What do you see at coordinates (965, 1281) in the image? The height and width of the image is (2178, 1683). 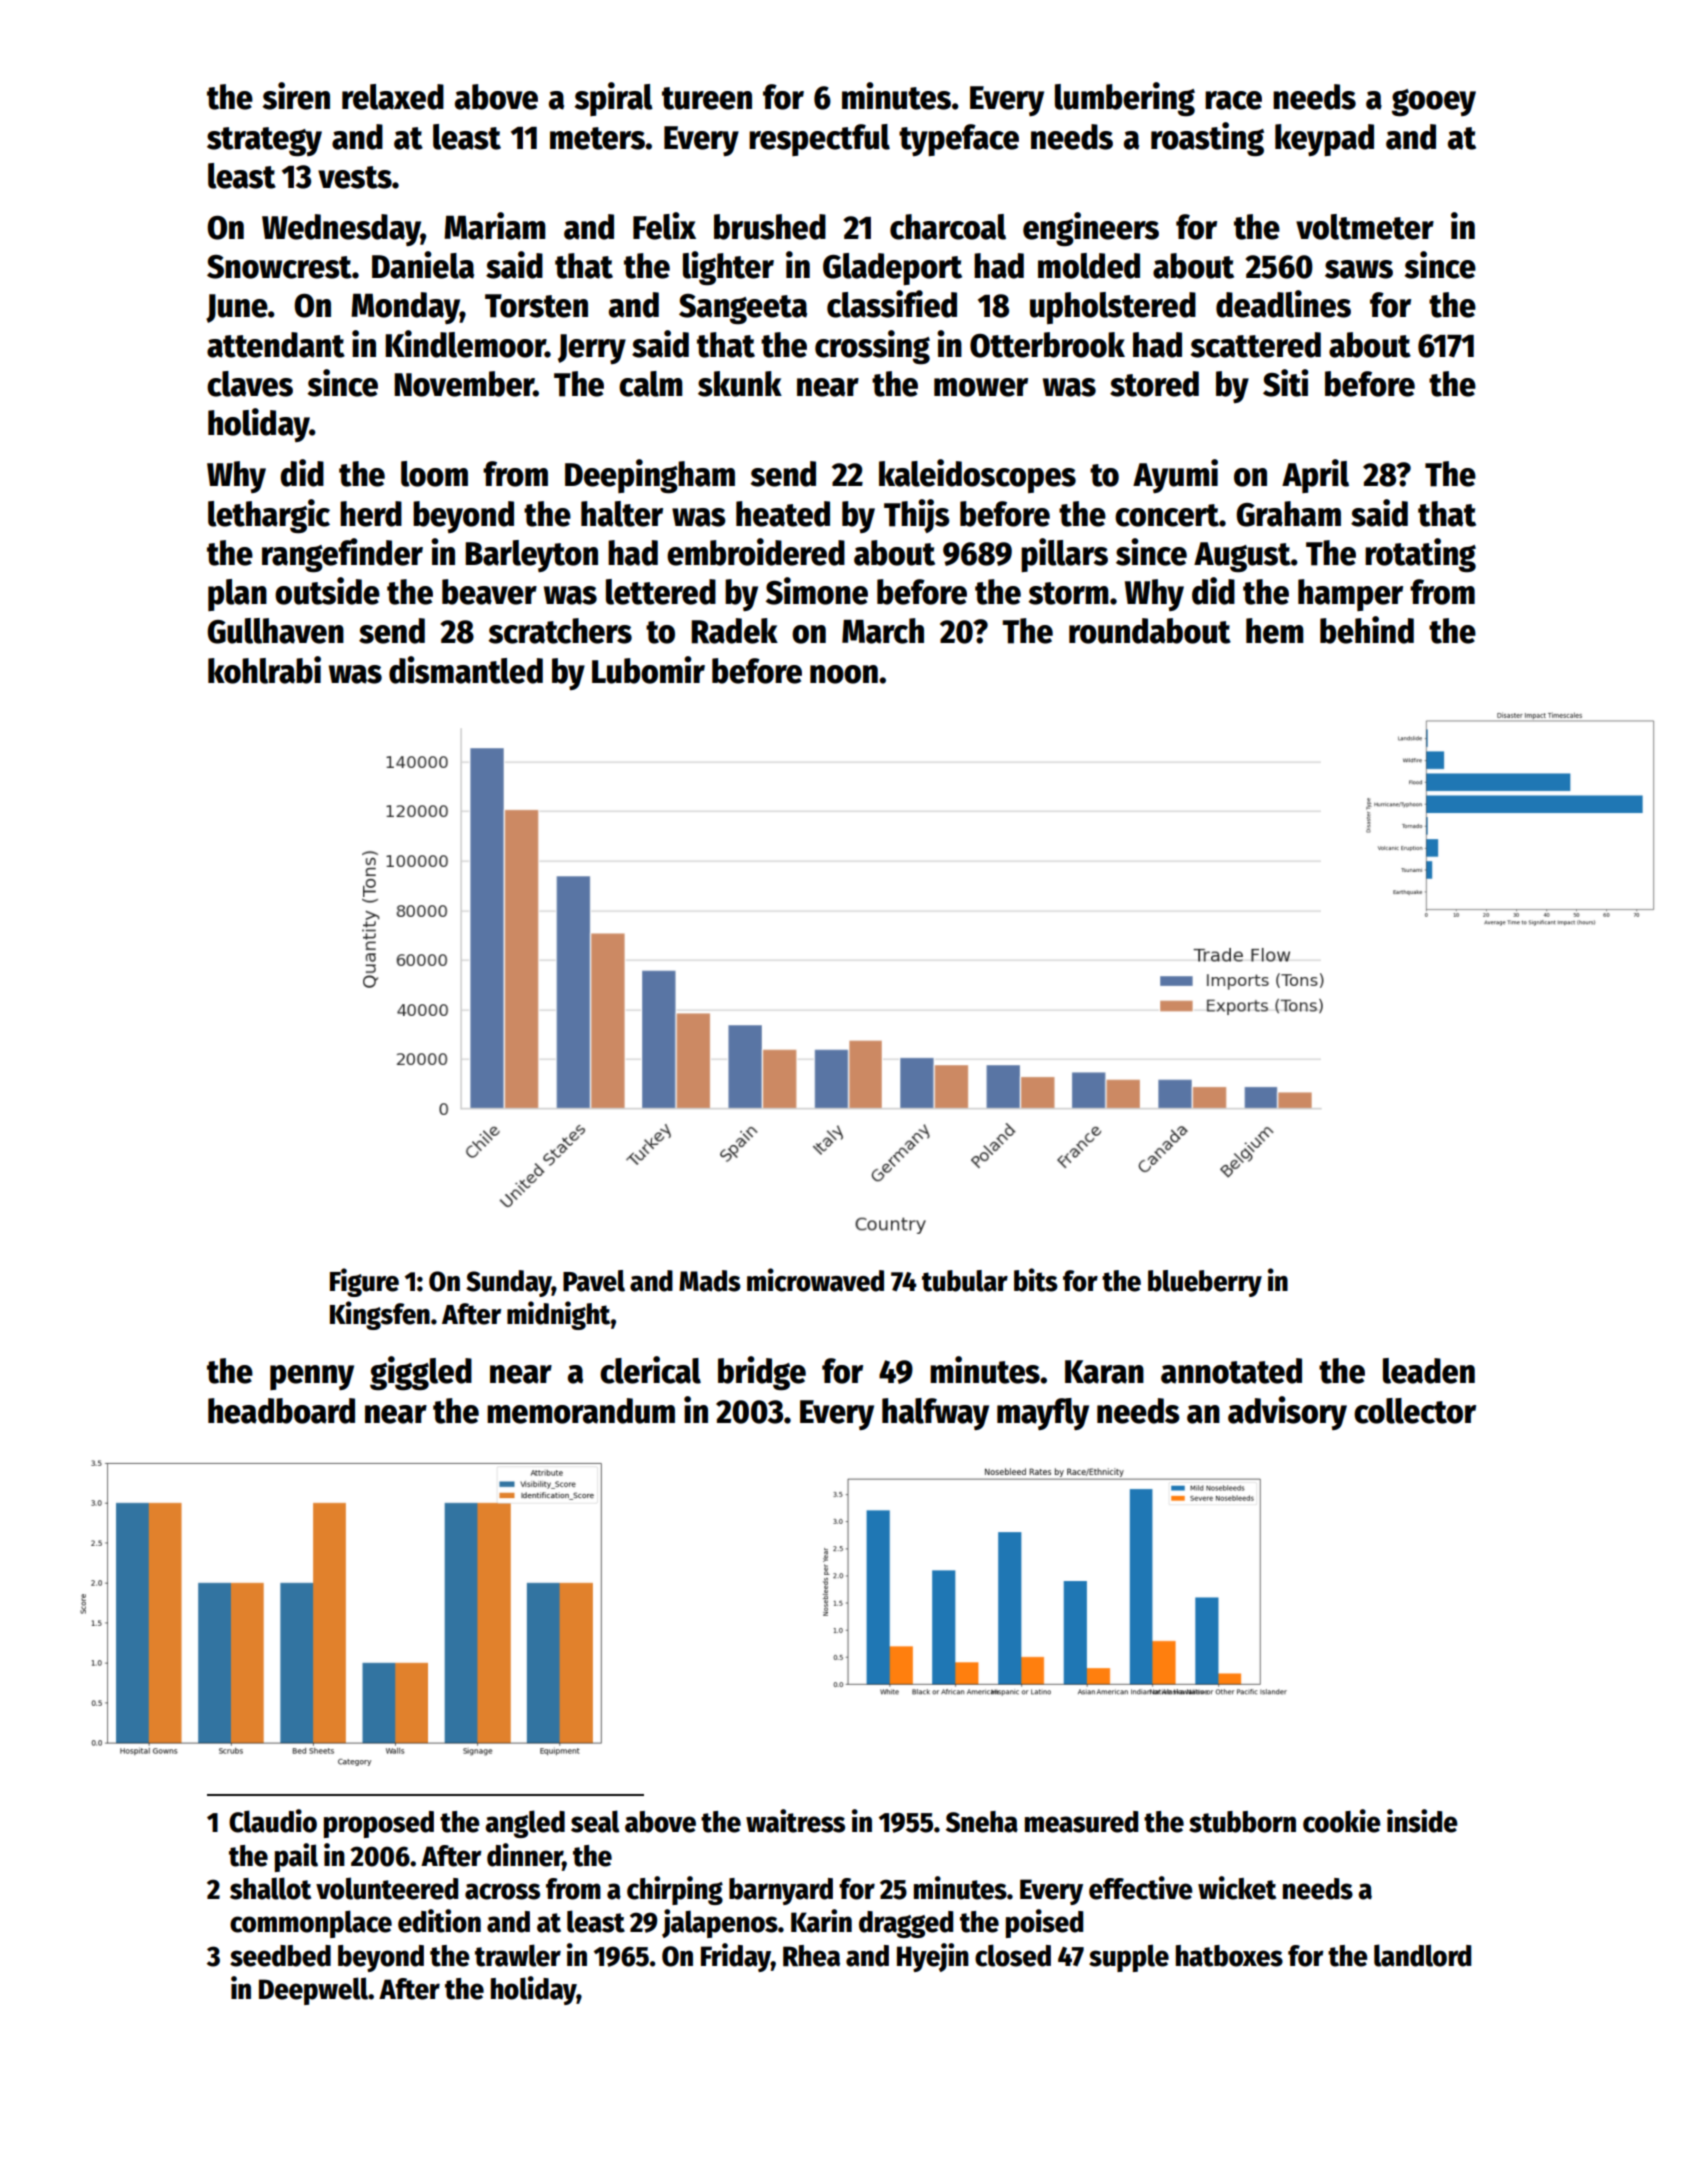 I see `tubular` at bounding box center [965, 1281].
